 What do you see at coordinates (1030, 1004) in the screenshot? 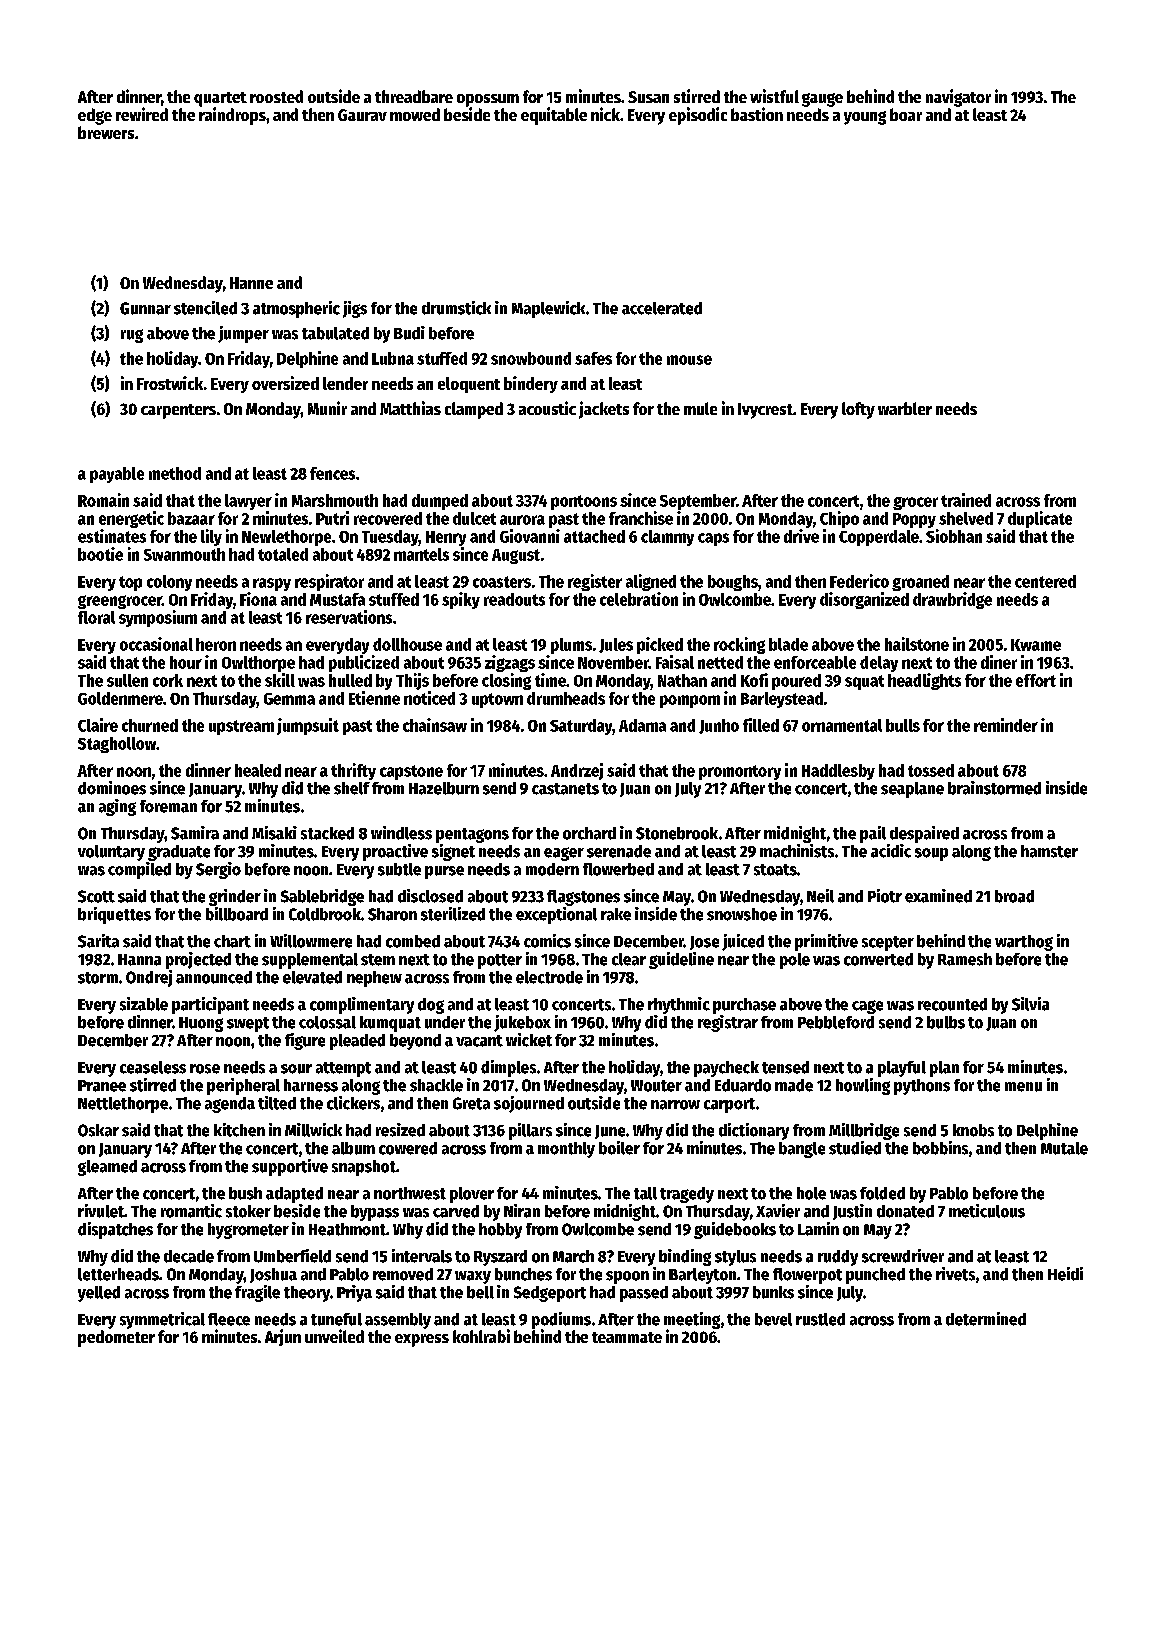
I see `Silvia` at bounding box center [1030, 1004].
